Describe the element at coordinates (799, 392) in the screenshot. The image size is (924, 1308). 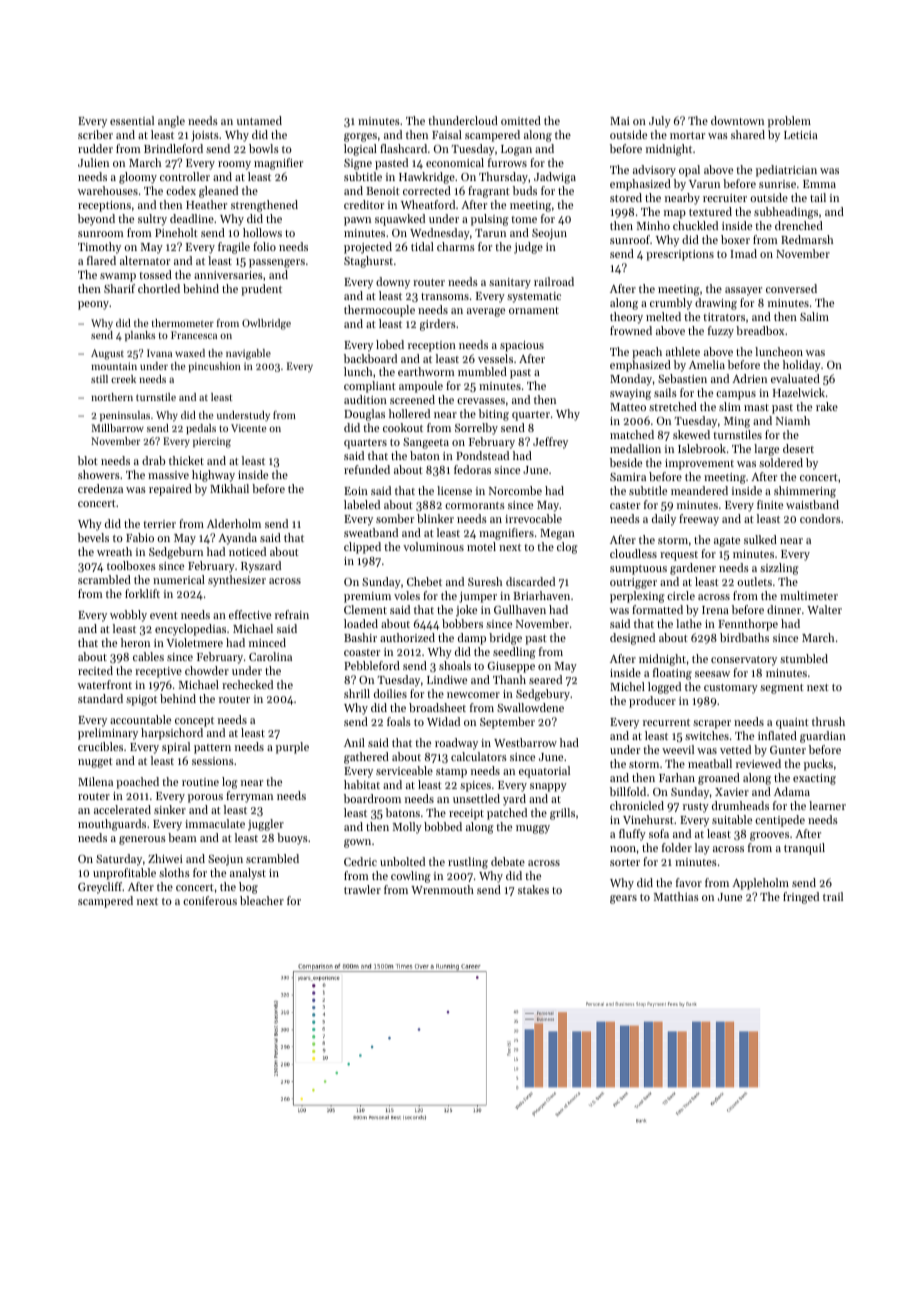
I see `Hazelwick` at that location.
